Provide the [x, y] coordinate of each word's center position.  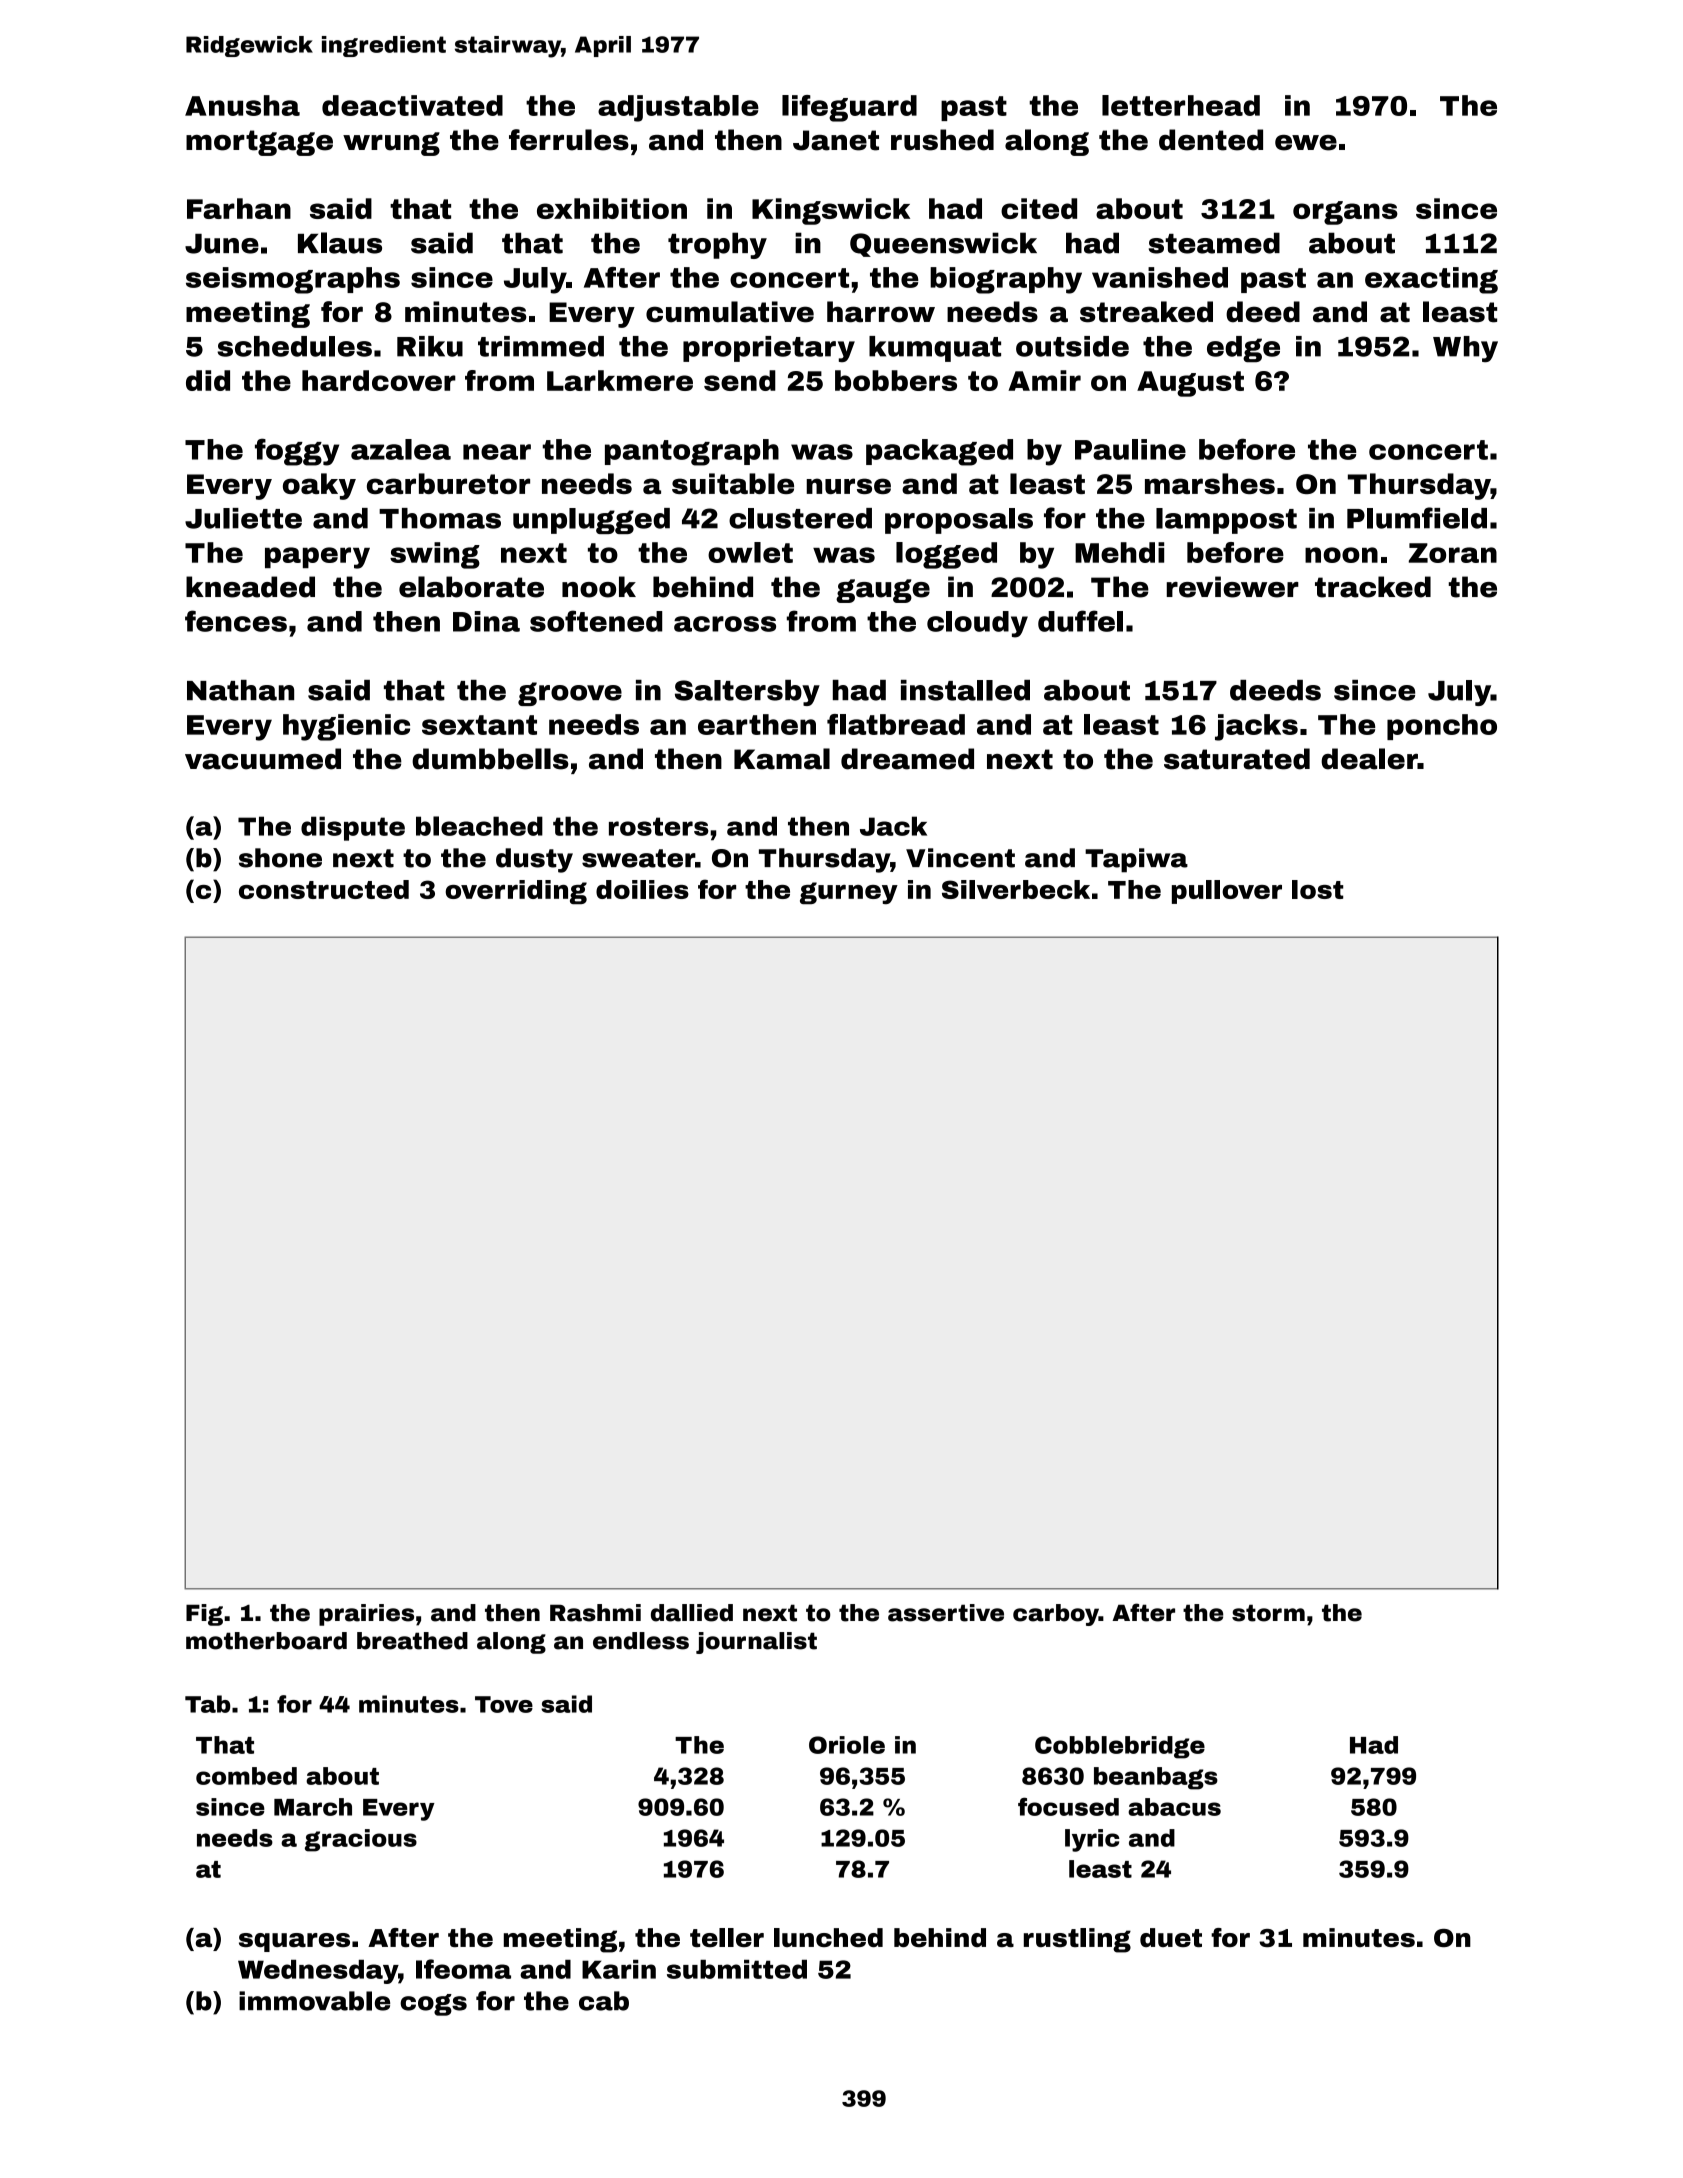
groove [570, 694]
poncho [1442, 727]
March [313, 1807]
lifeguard [849, 108]
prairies [366, 1615]
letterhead [1181, 105]
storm [1268, 1613]
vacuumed [263, 759]
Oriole [847, 1745]
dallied [692, 1613]
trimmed [541, 346]
